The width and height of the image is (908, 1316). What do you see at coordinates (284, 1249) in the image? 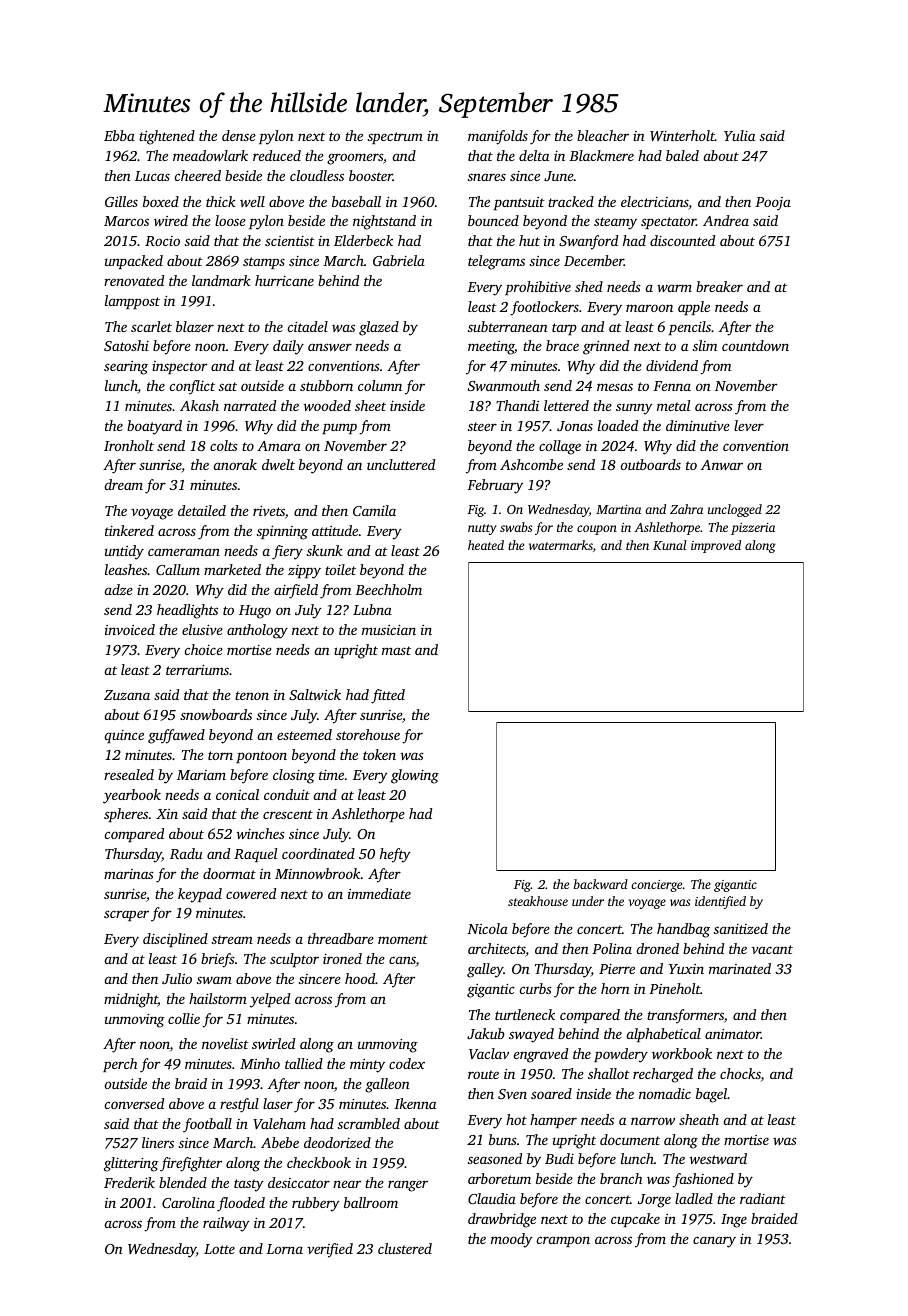
I see `Lorna` at bounding box center [284, 1249].
